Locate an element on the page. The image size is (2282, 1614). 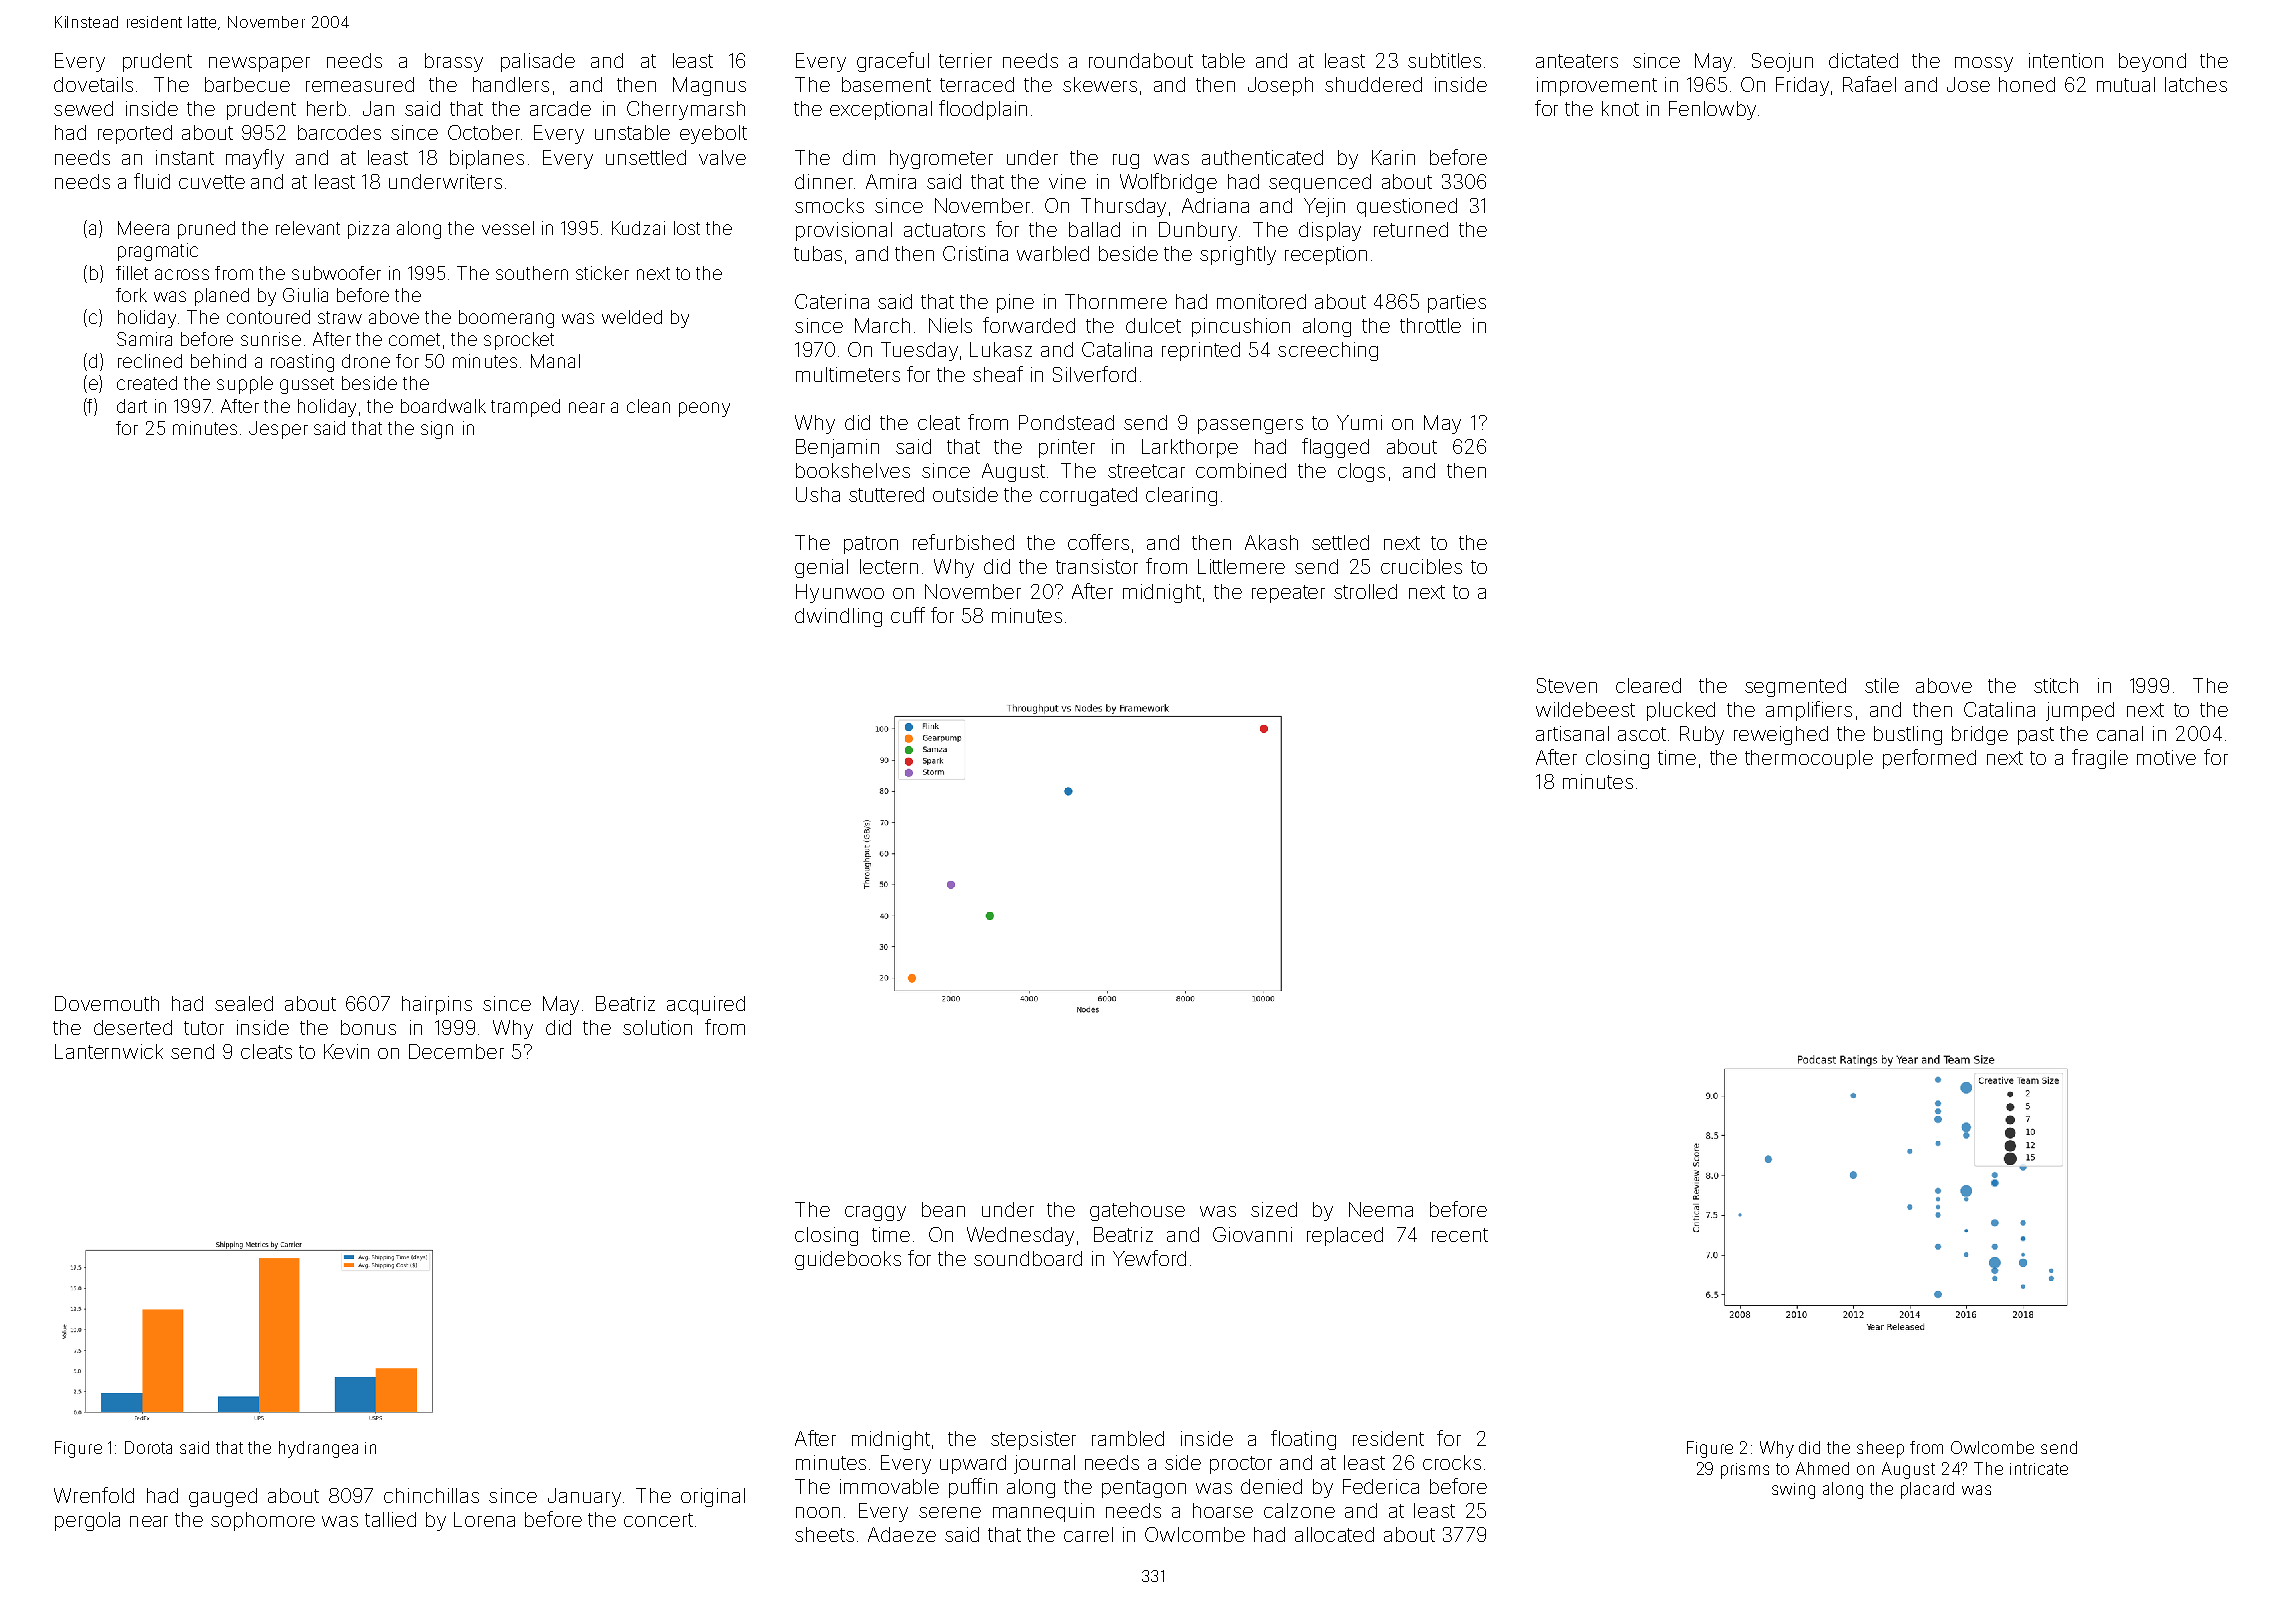
dwindling is located at coordinates (838, 617).
